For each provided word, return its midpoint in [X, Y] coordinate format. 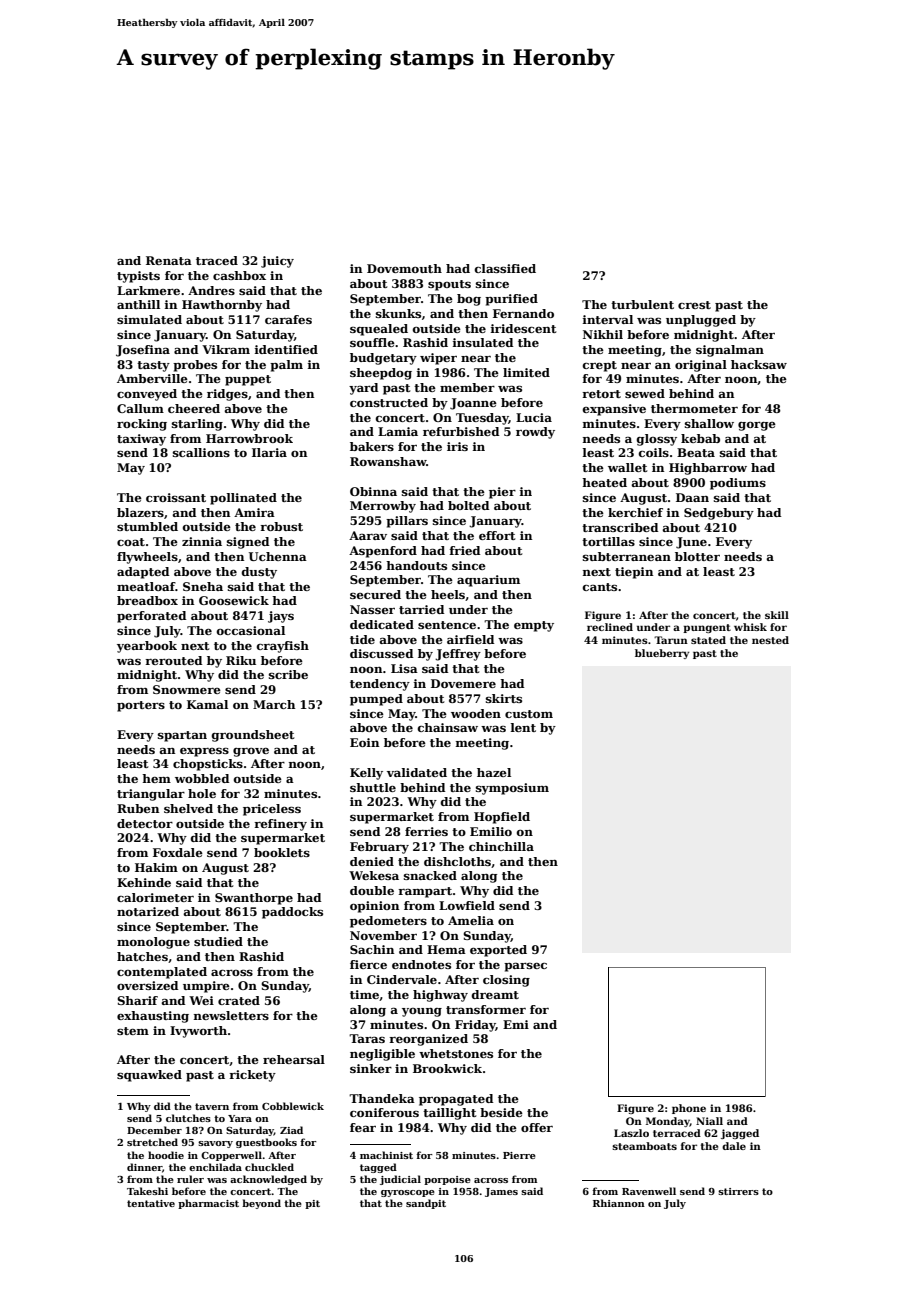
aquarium [488, 581]
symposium [512, 789]
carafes [288, 319]
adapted [143, 573]
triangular [151, 795]
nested [770, 640]
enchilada [215, 1167]
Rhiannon [619, 1203]
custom [529, 714]
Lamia [398, 431]
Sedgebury [719, 514]
